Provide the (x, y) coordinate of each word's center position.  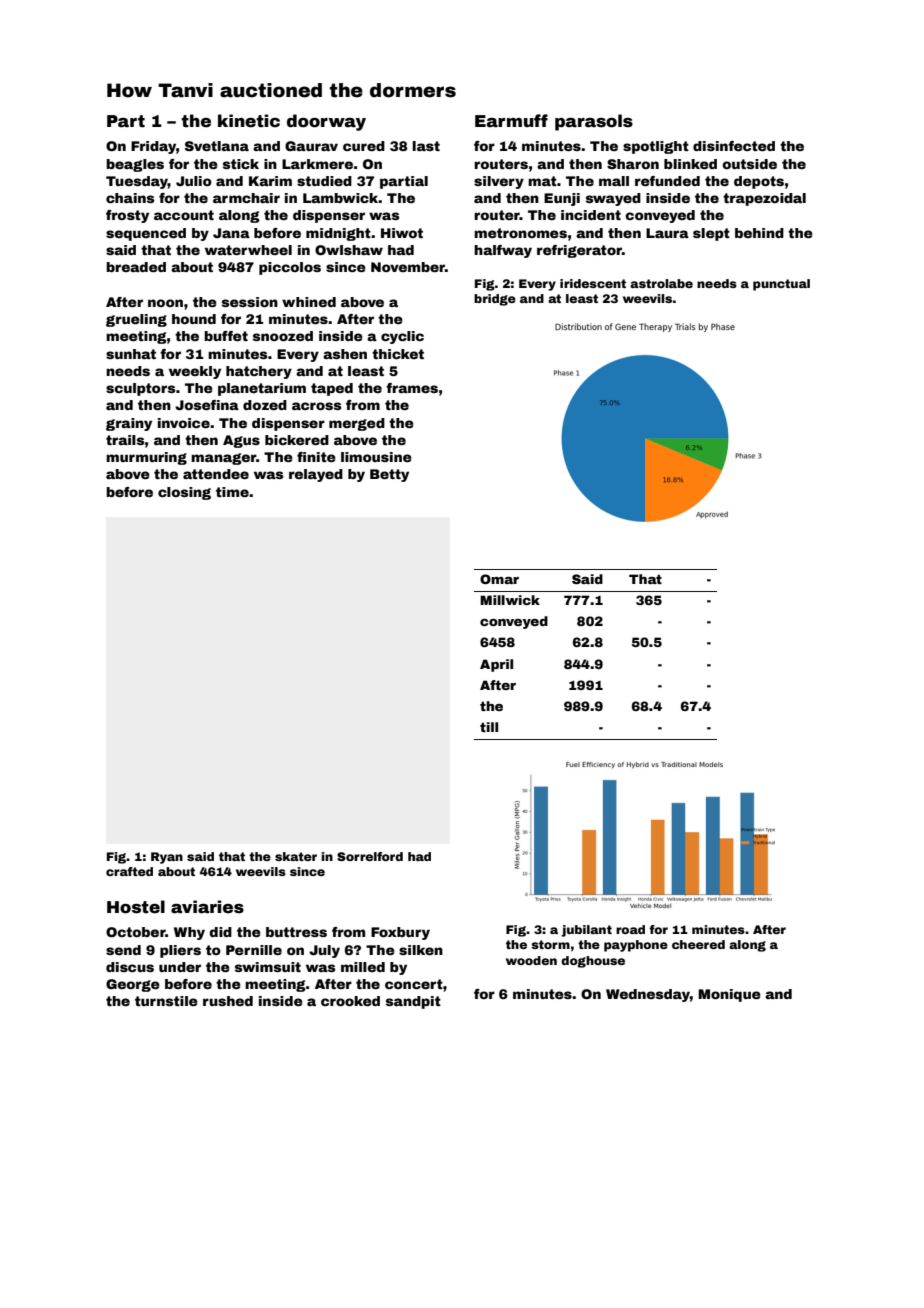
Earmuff (511, 121)
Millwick (510, 600)
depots (759, 182)
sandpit (413, 1002)
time (232, 492)
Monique (729, 995)
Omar (499, 579)
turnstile (166, 1001)
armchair (246, 198)
